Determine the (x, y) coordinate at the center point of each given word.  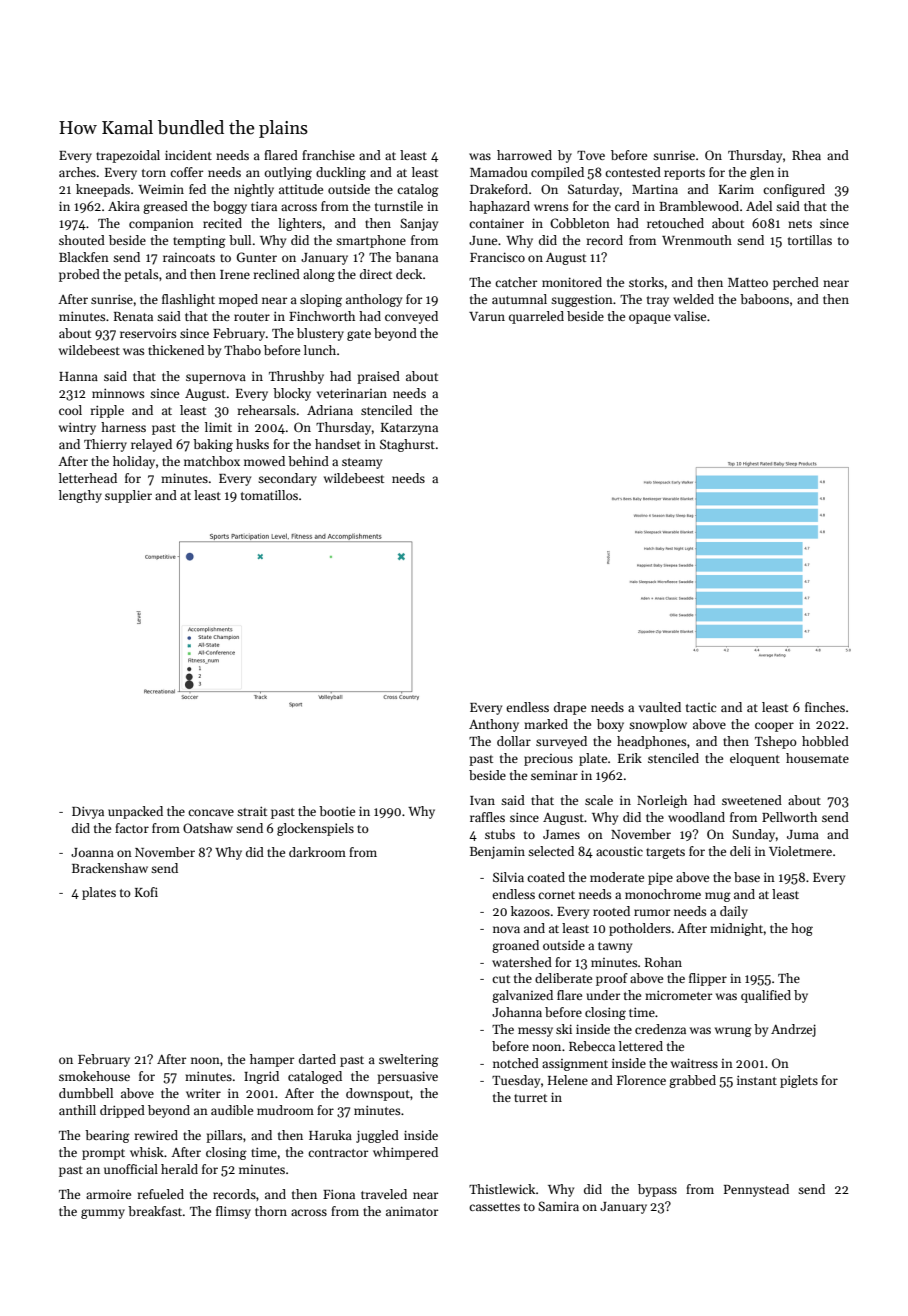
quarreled (536, 317)
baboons (764, 299)
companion (161, 225)
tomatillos (269, 495)
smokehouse (94, 1076)
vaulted (660, 707)
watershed (522, 962)
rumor (652, 912)
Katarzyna (409, 429)
